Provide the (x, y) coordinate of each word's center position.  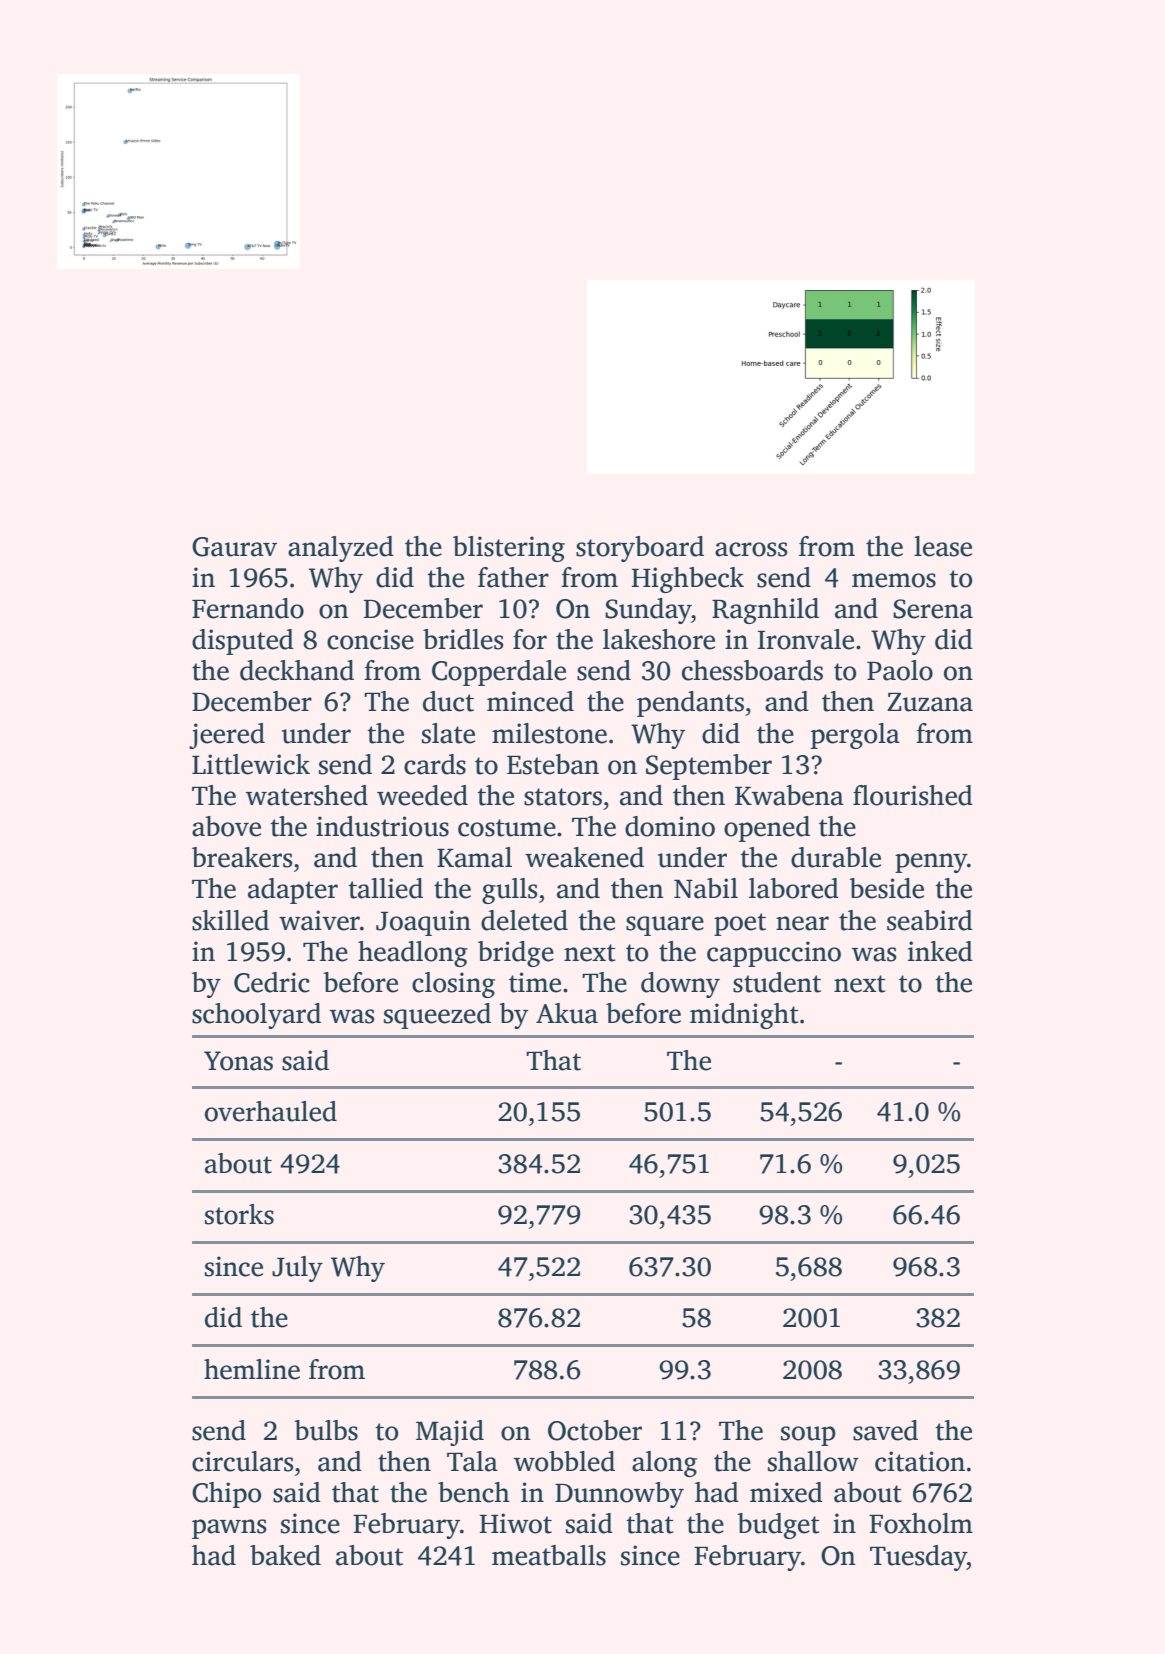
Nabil (706, 888)
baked (285, 1555)
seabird (930, 920)
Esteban (553, 764)
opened (767, 829)
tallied (385, 888)
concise (370, 639)
